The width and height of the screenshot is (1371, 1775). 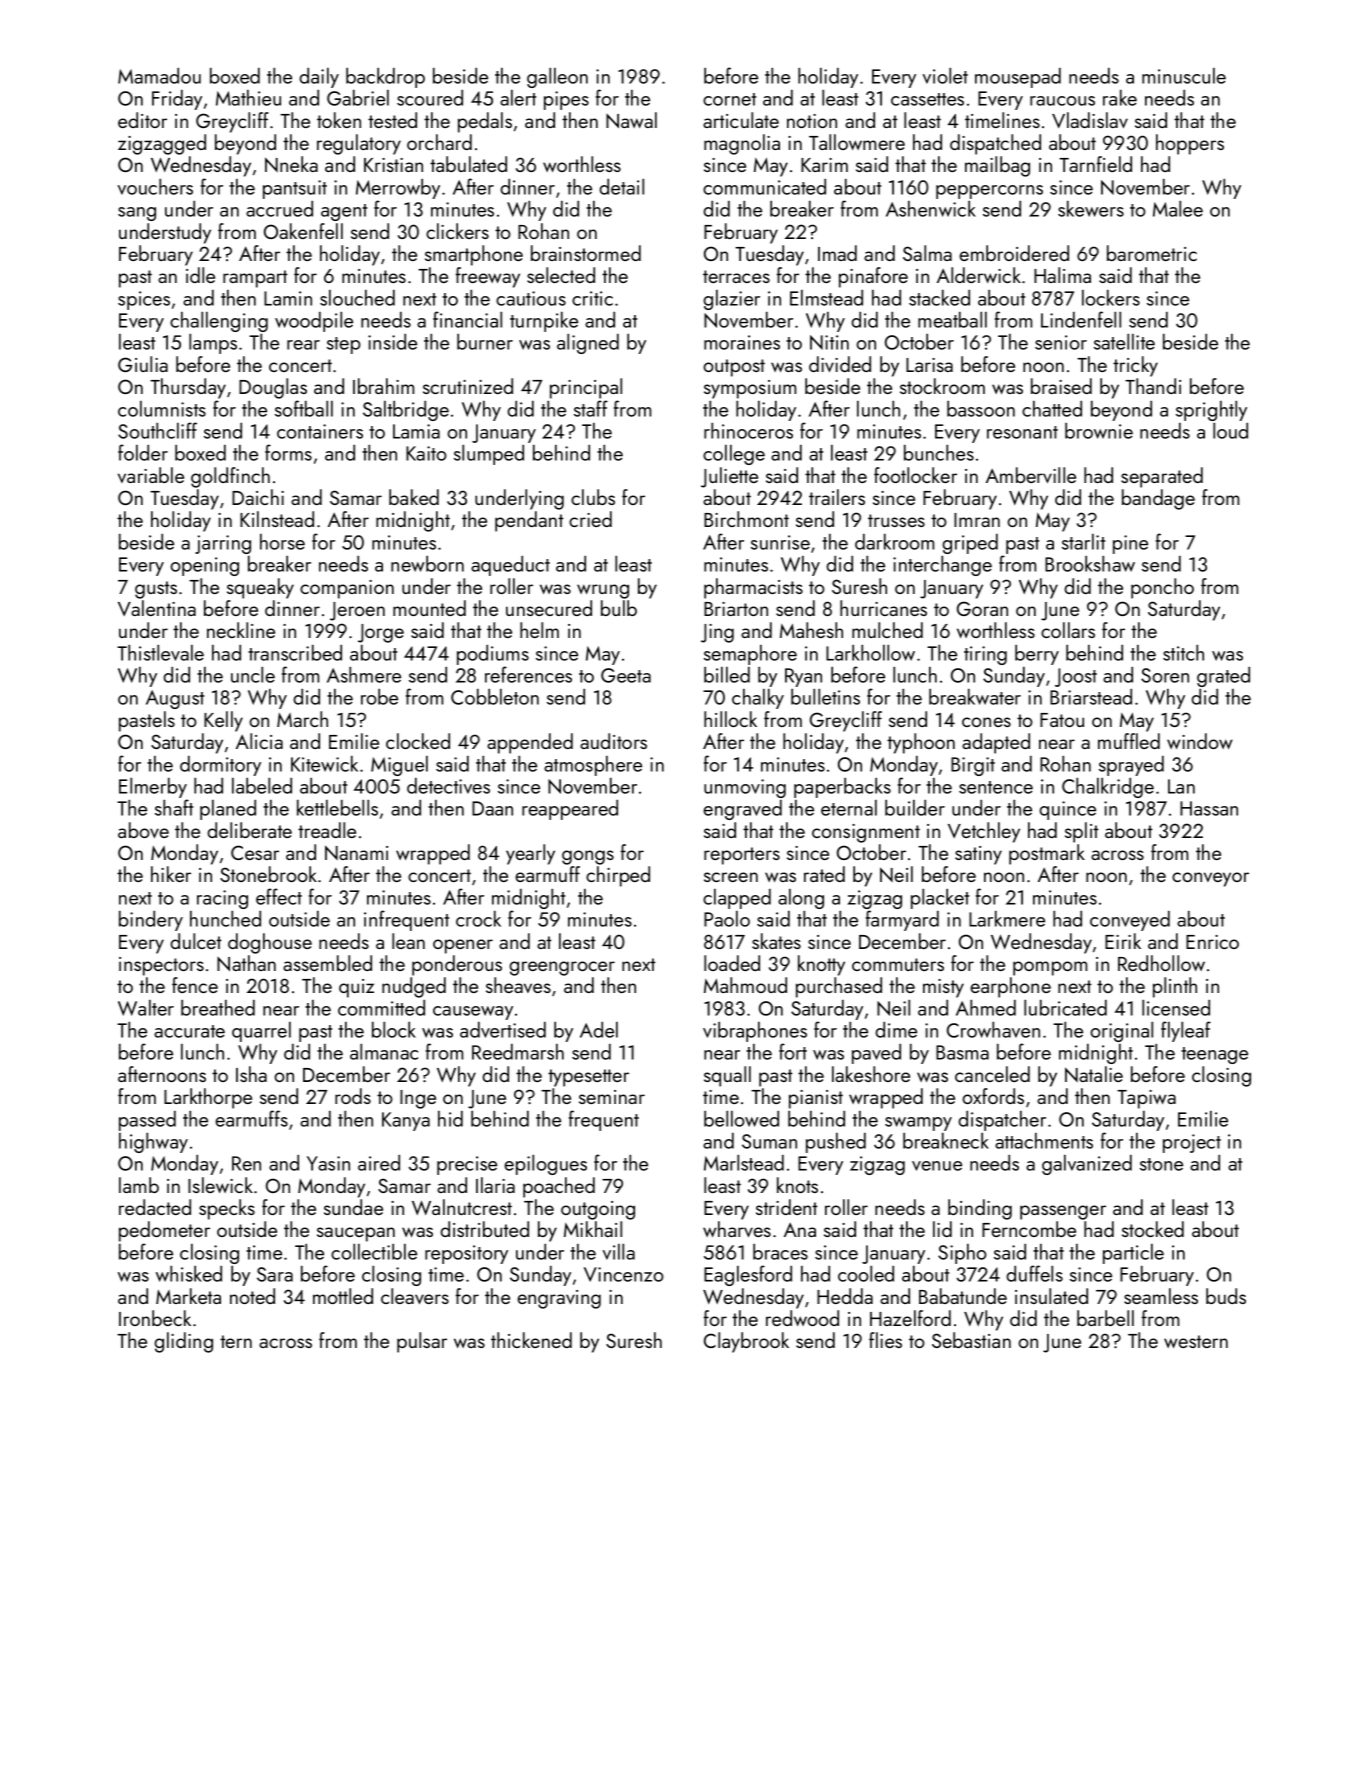 What do you see at coordinates (977, 520) in the screenshot?
I see `Imran` at bounding box center [977, 520].
